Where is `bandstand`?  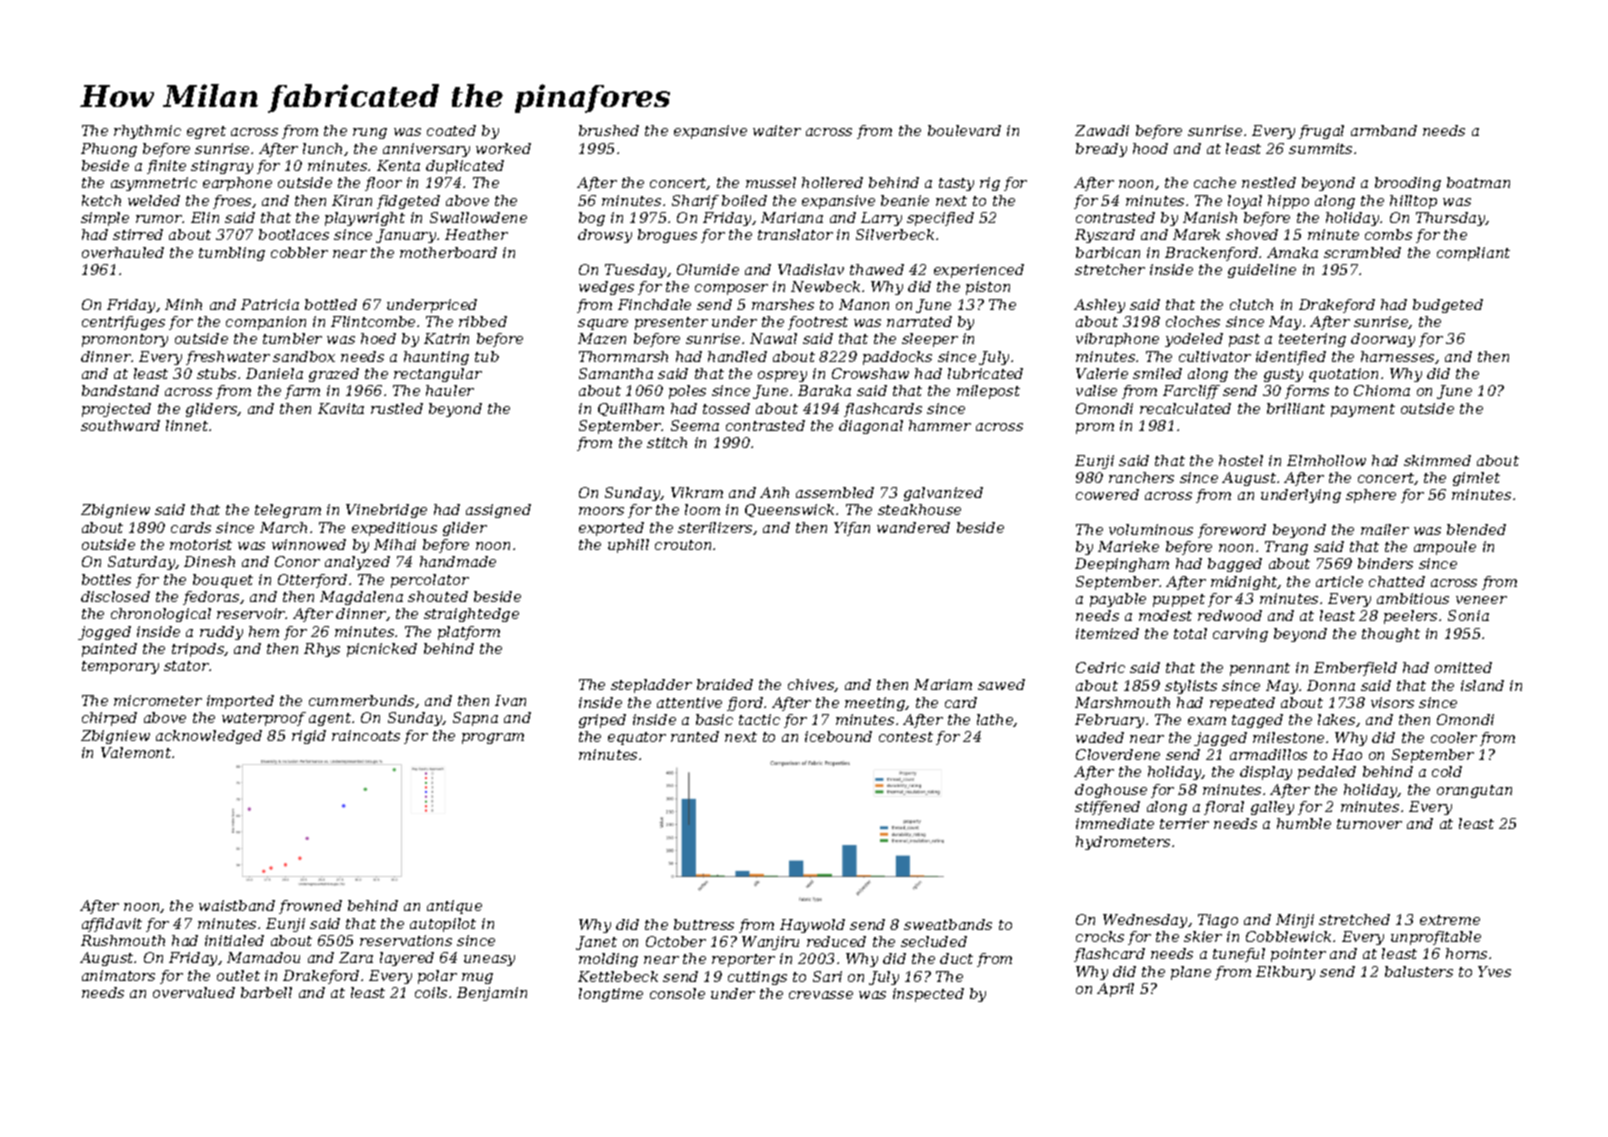
bandstand is located at coordinates (120, 390).
